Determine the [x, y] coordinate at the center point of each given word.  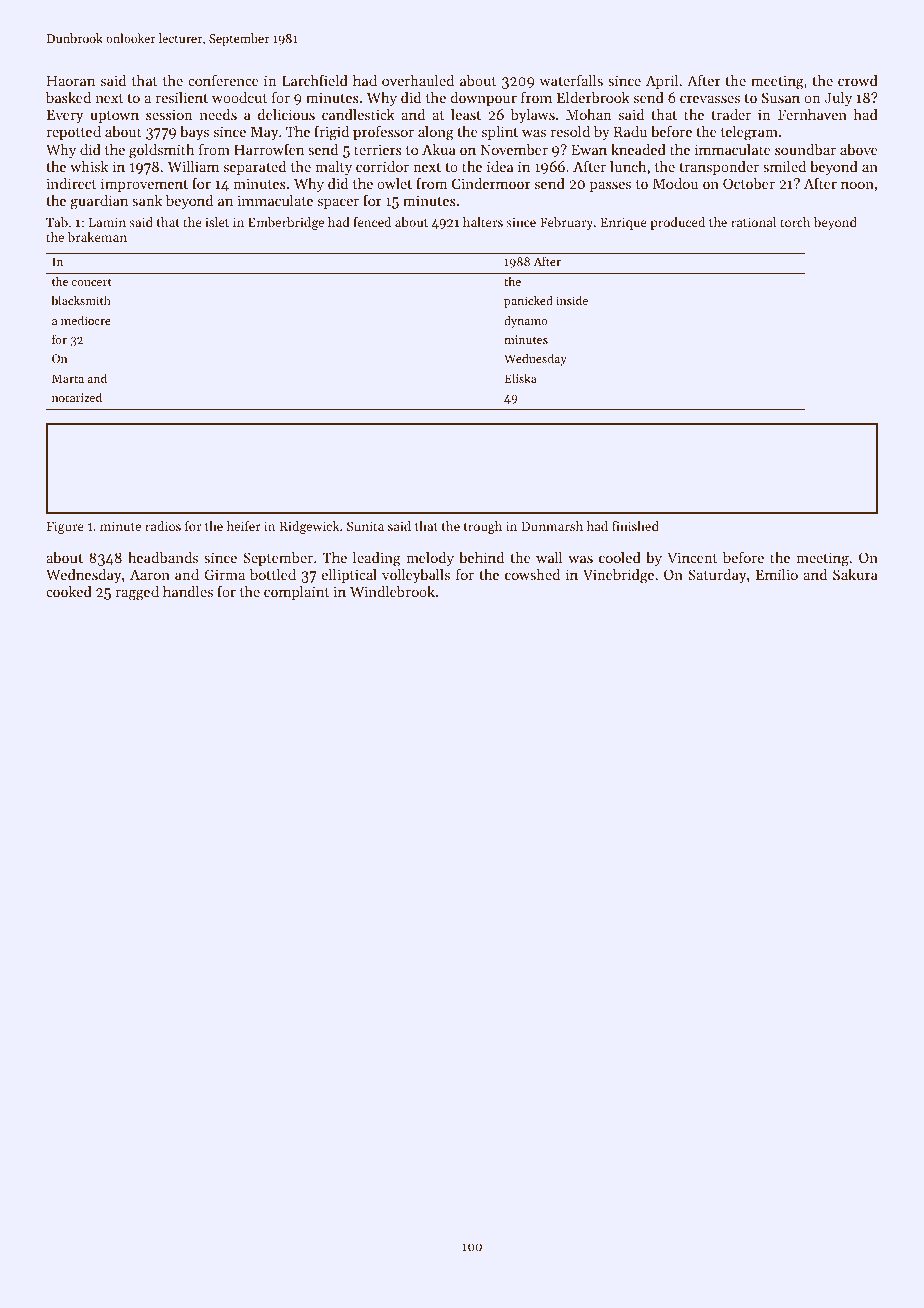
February [566, 223]
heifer [244, 526]
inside [572, 300]
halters [483, 222]
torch [795, 222]
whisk [89, 166]
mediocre [86, 320]
